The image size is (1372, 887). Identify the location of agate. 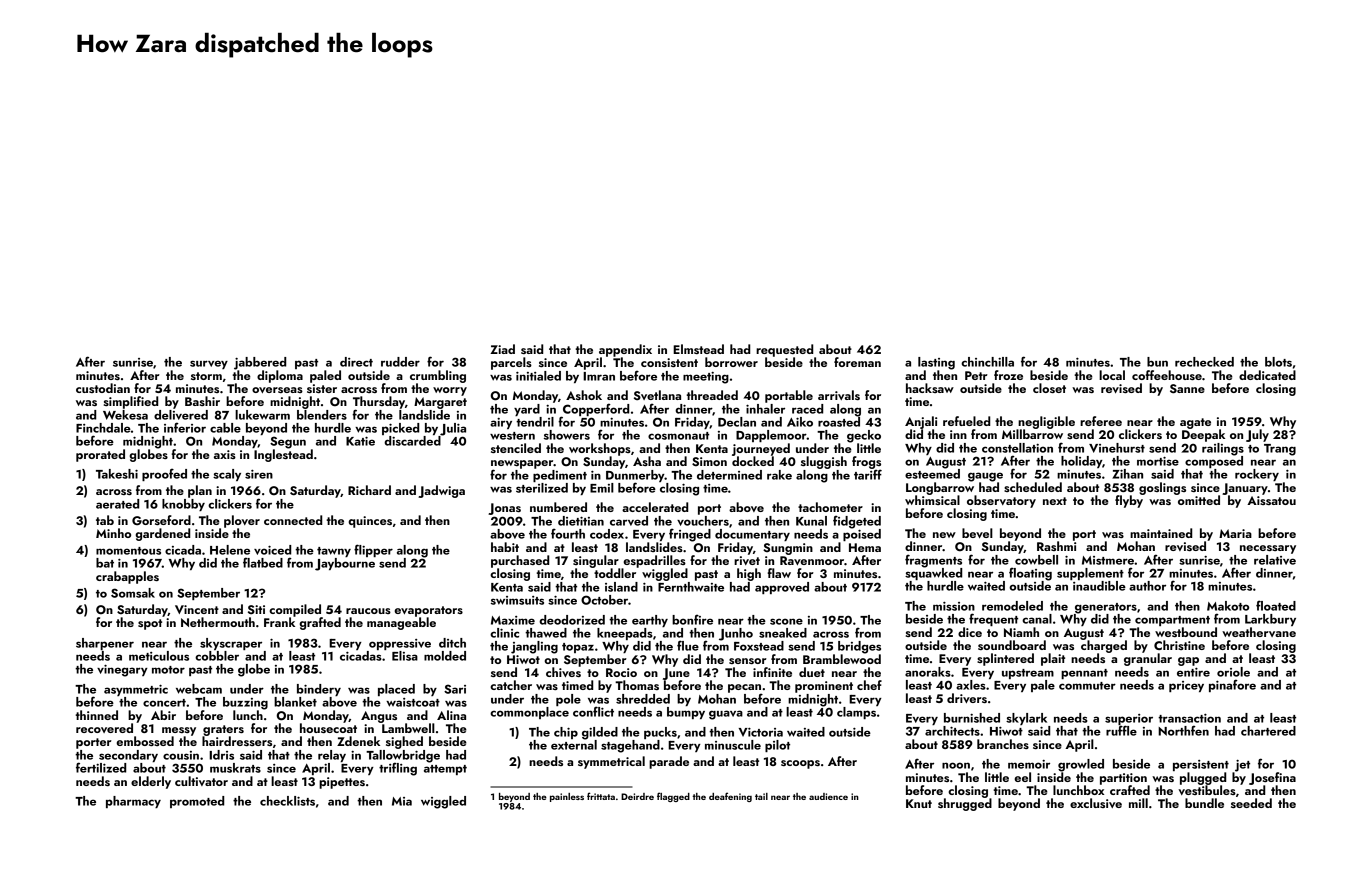
(1195, 423).
